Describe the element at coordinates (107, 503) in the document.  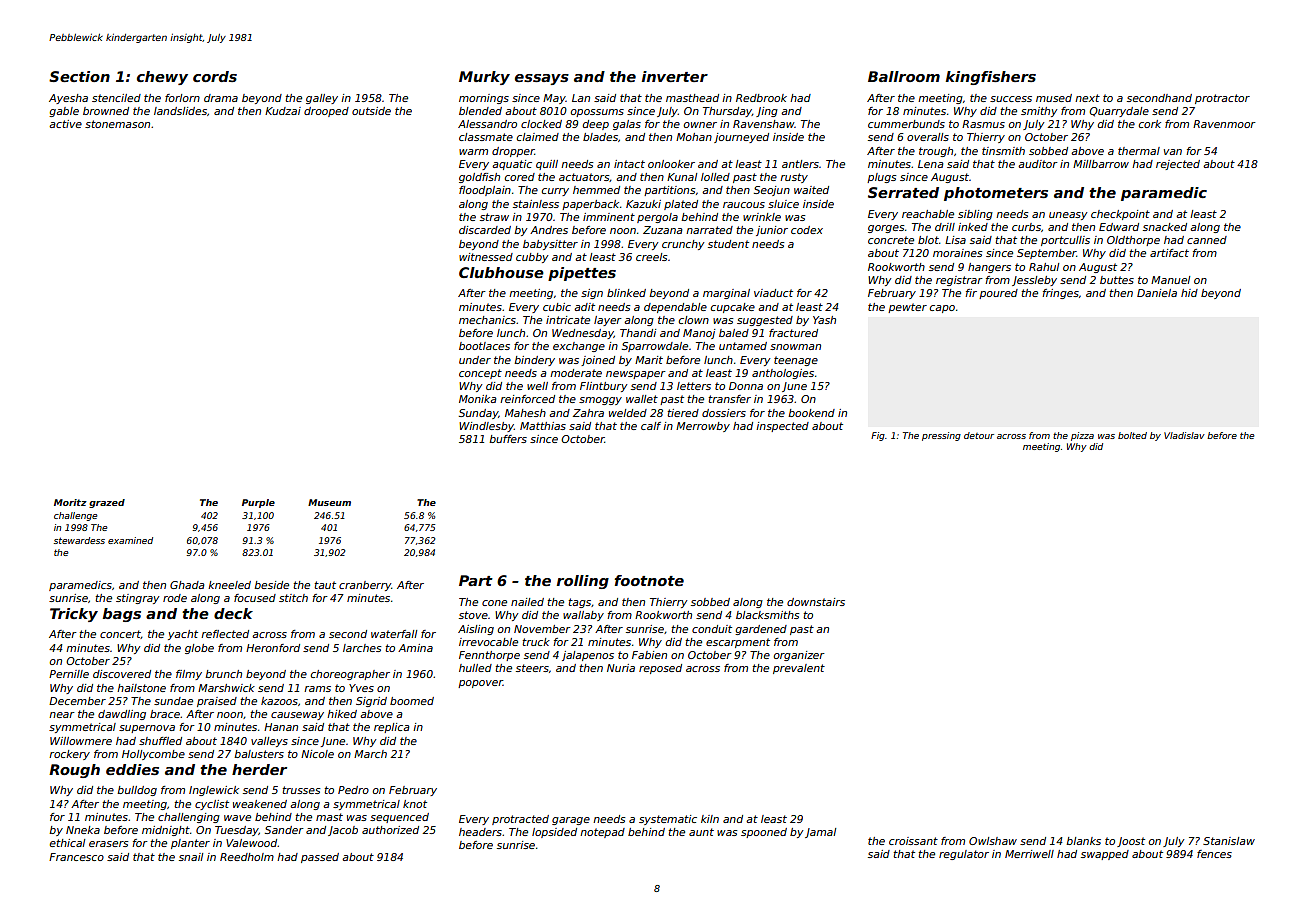
I see `grazed` at that location.
